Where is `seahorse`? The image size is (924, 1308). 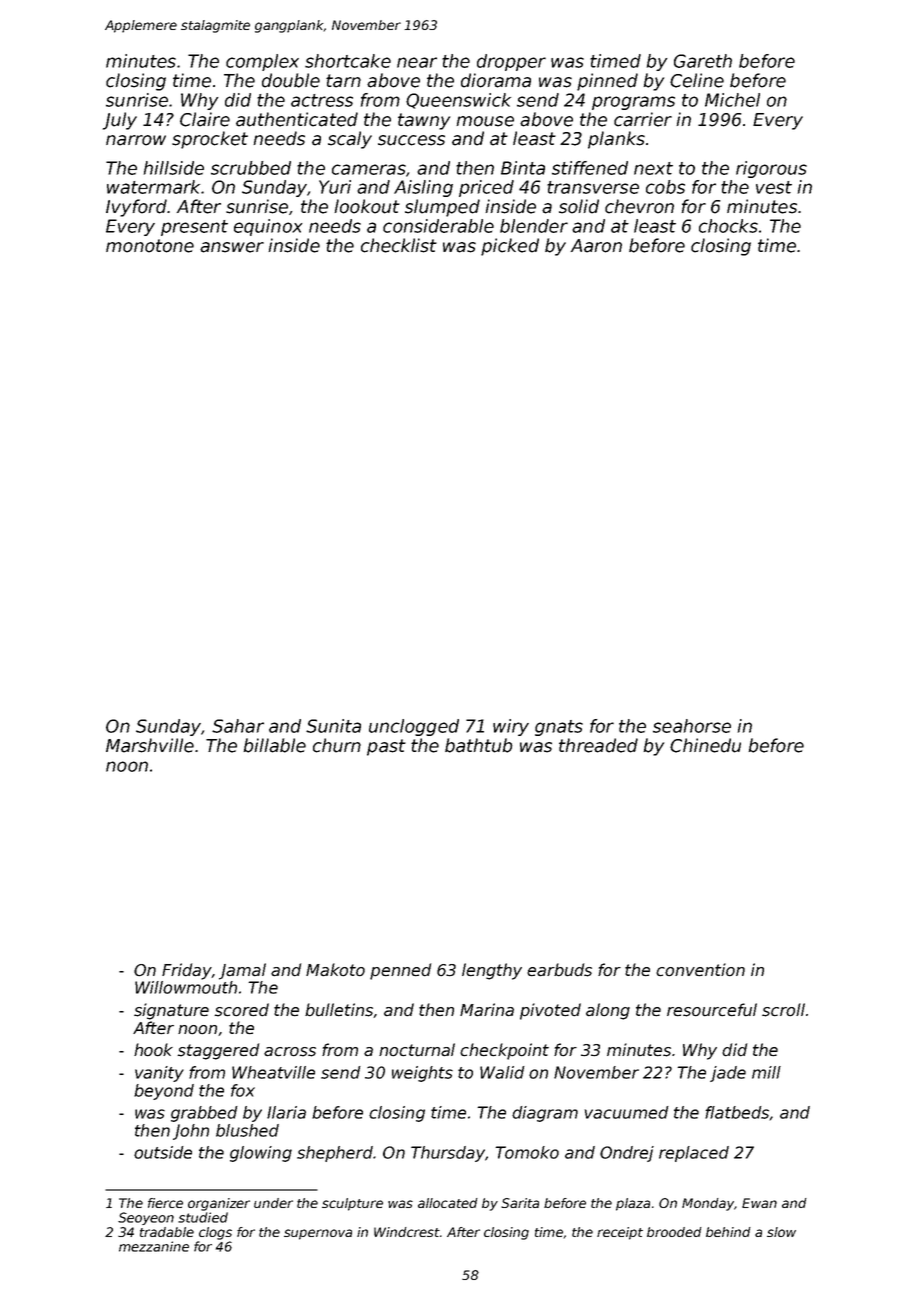 seahorse is located at coordinates (692, 726).
